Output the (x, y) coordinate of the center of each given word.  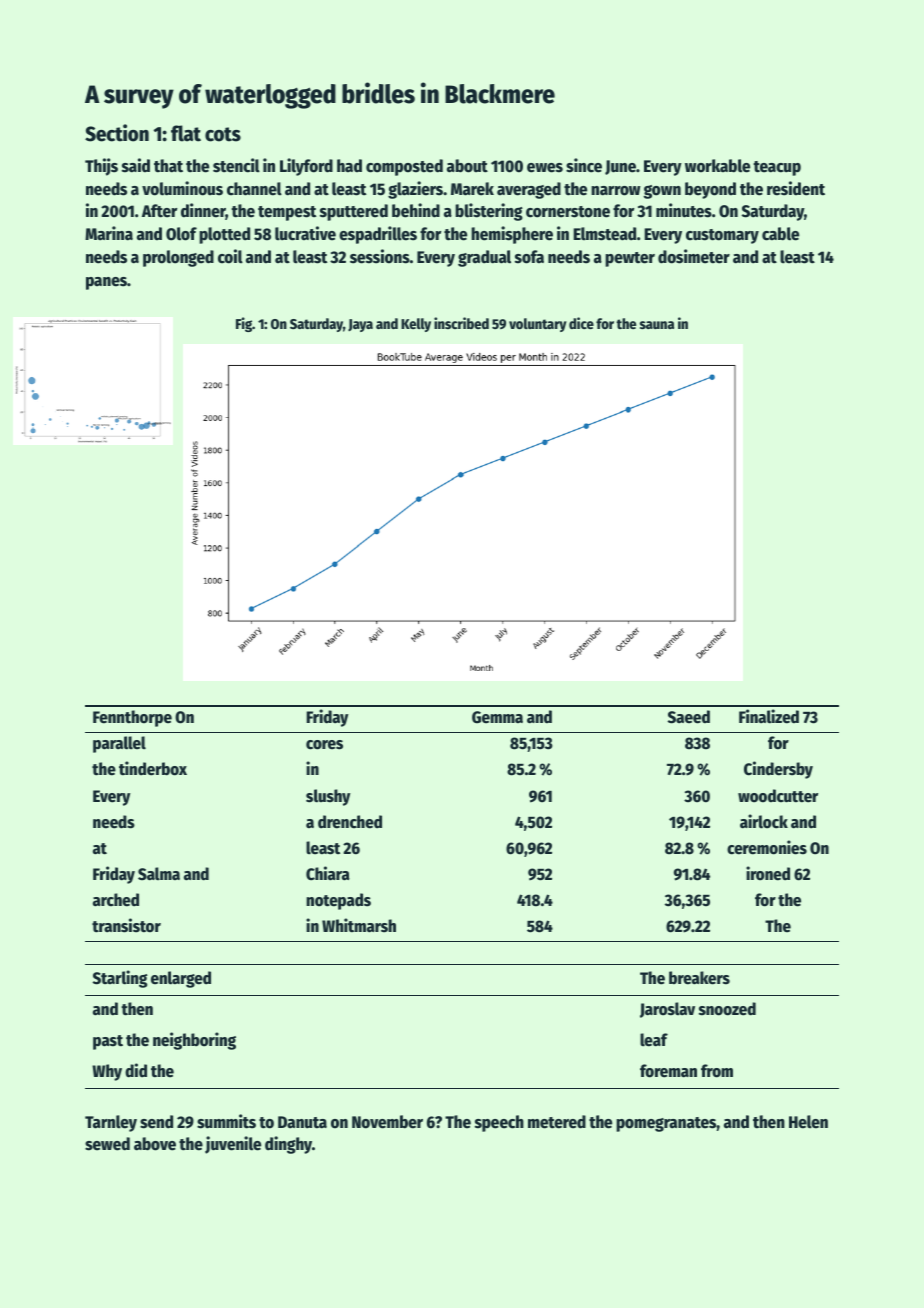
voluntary (538, 325)
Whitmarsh (359, 925)
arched (116, 900)
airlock (764, 821)
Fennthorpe (132, 718)
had (349, 166)
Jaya (360, 325)
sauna (657, 325)
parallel (119, 744)
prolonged (178, 258)
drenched (350, 822)
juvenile (233, 1145)
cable (780, 234)
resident (796, 188)
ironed (768, 873)
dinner (203, 211)
